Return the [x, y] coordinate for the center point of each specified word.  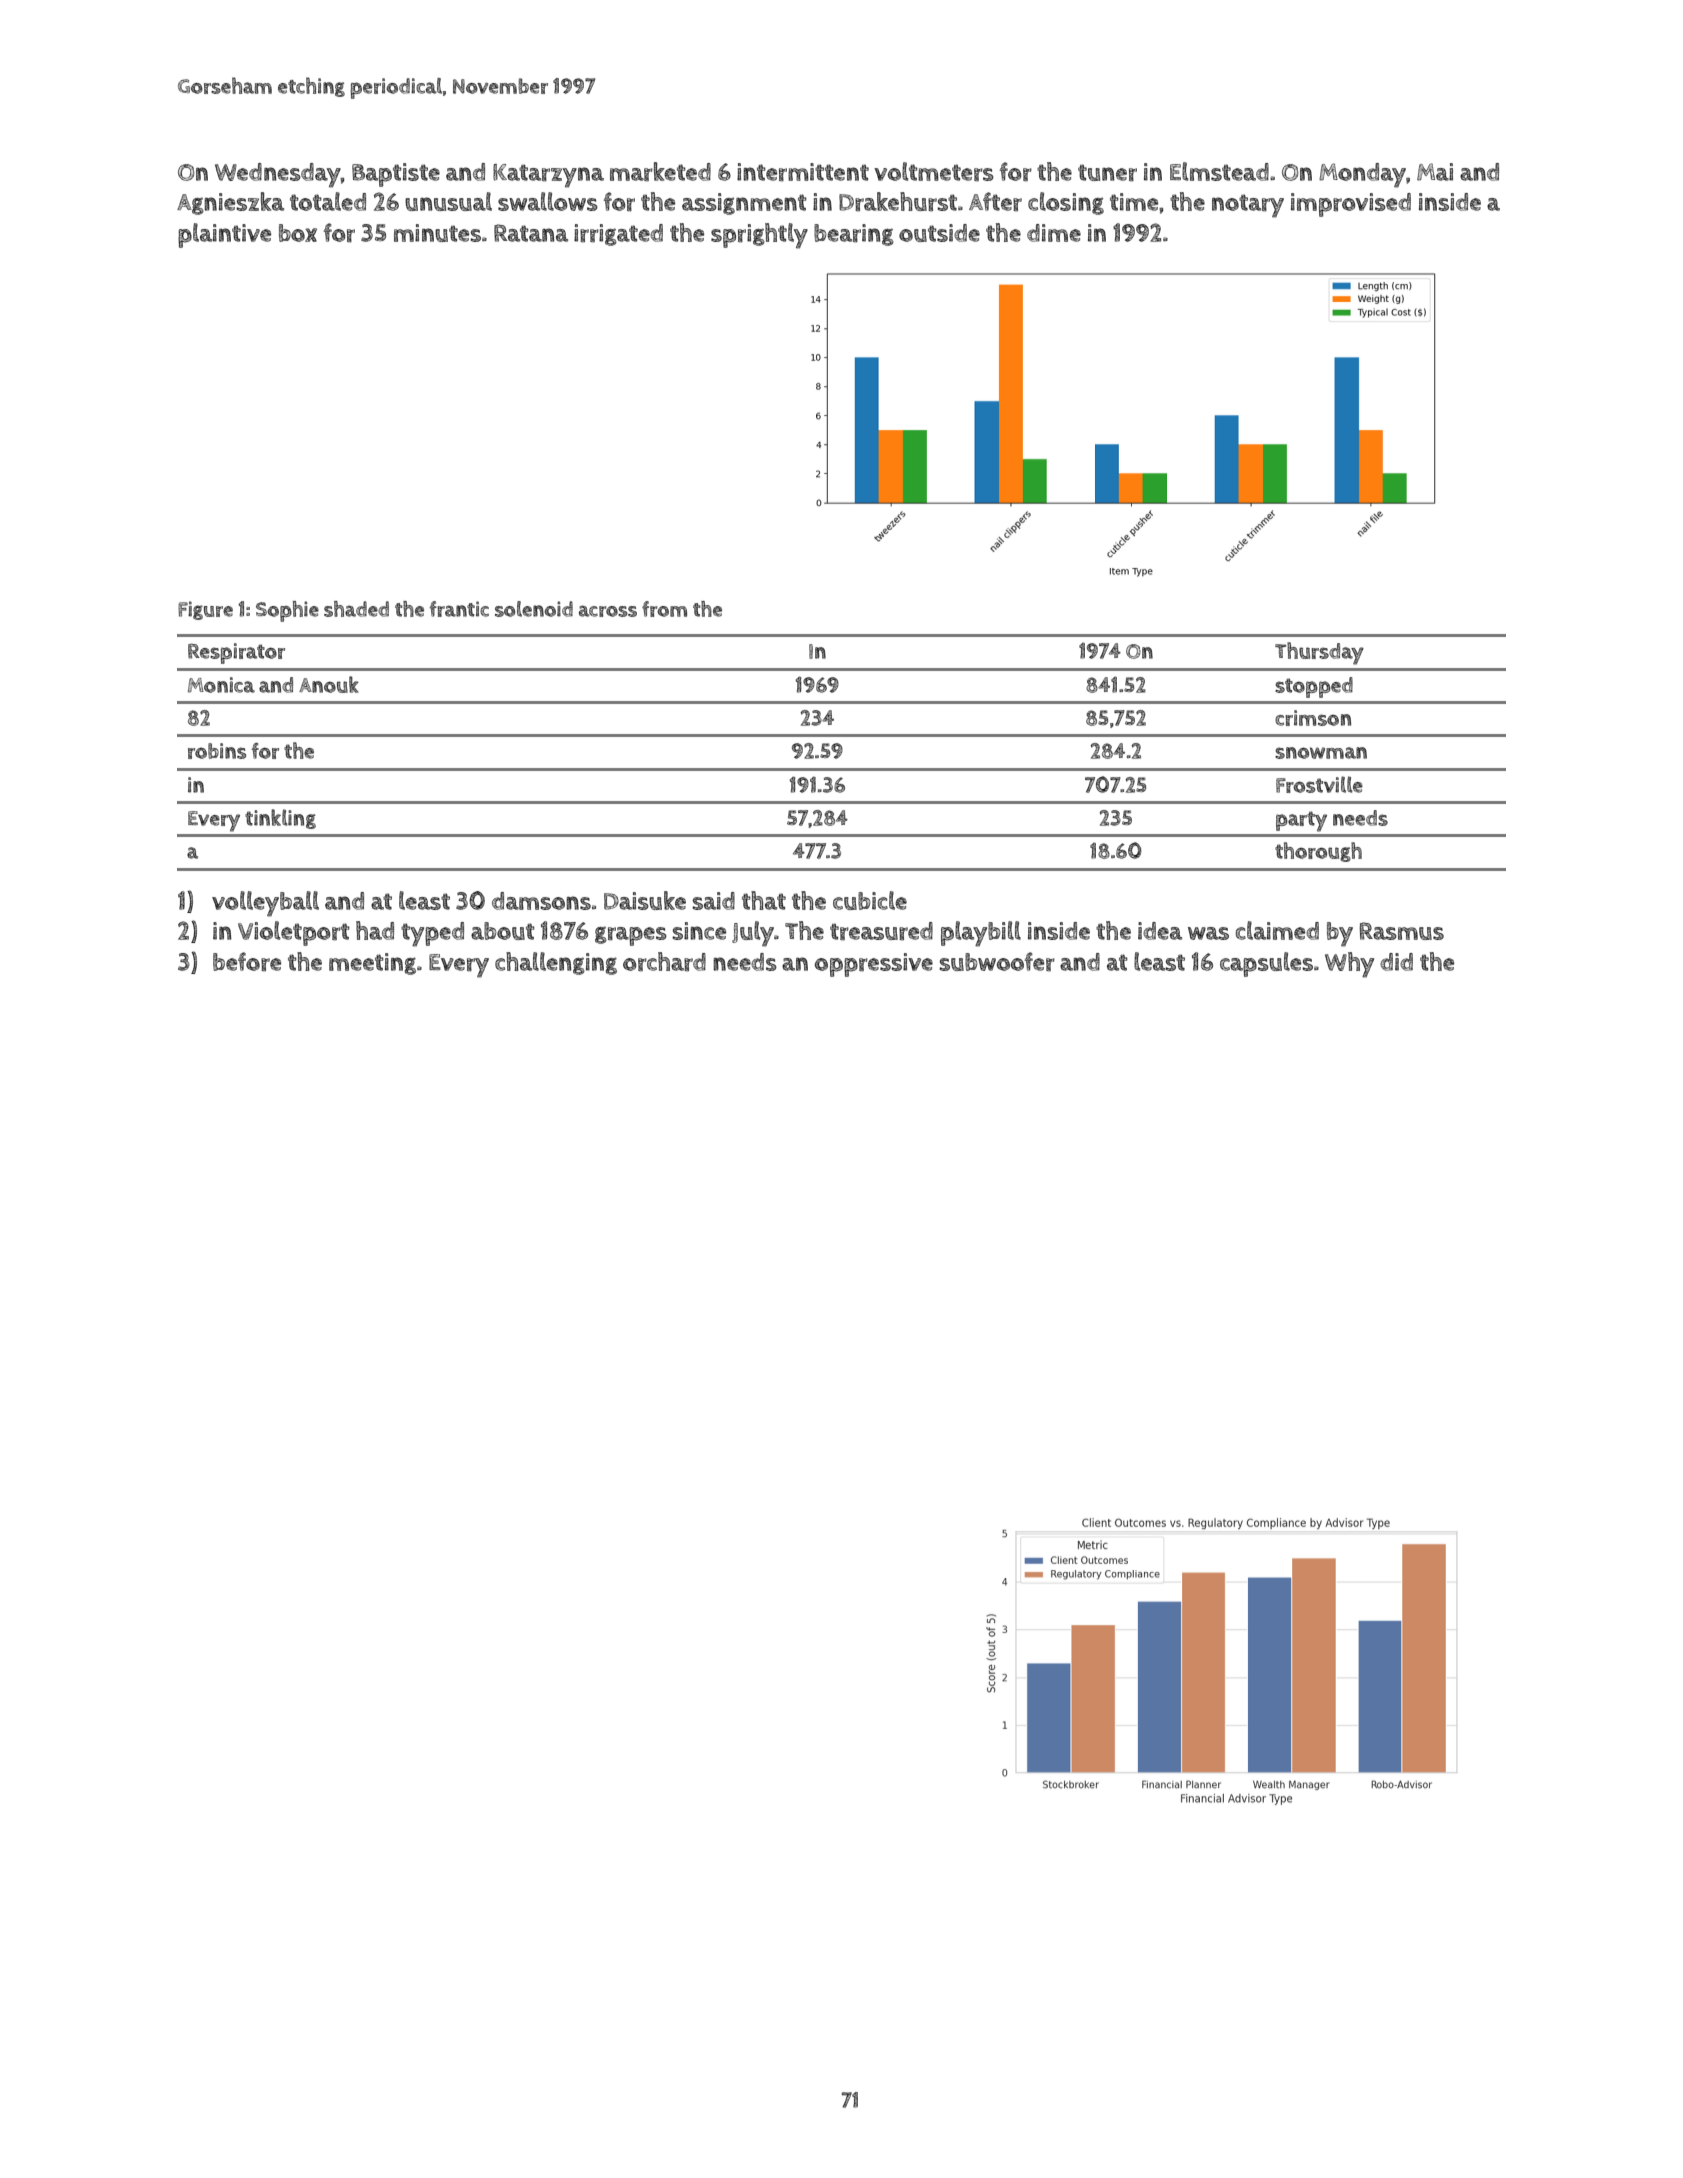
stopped [1314, 687]
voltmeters [934, 171]
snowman [1321, 753]
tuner [1107, 172]
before [247, 962]
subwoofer [997, 961]
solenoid [534, 609]
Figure [205, 610]
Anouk [329, 684]
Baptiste [396, 175]
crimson [1313, 718]
